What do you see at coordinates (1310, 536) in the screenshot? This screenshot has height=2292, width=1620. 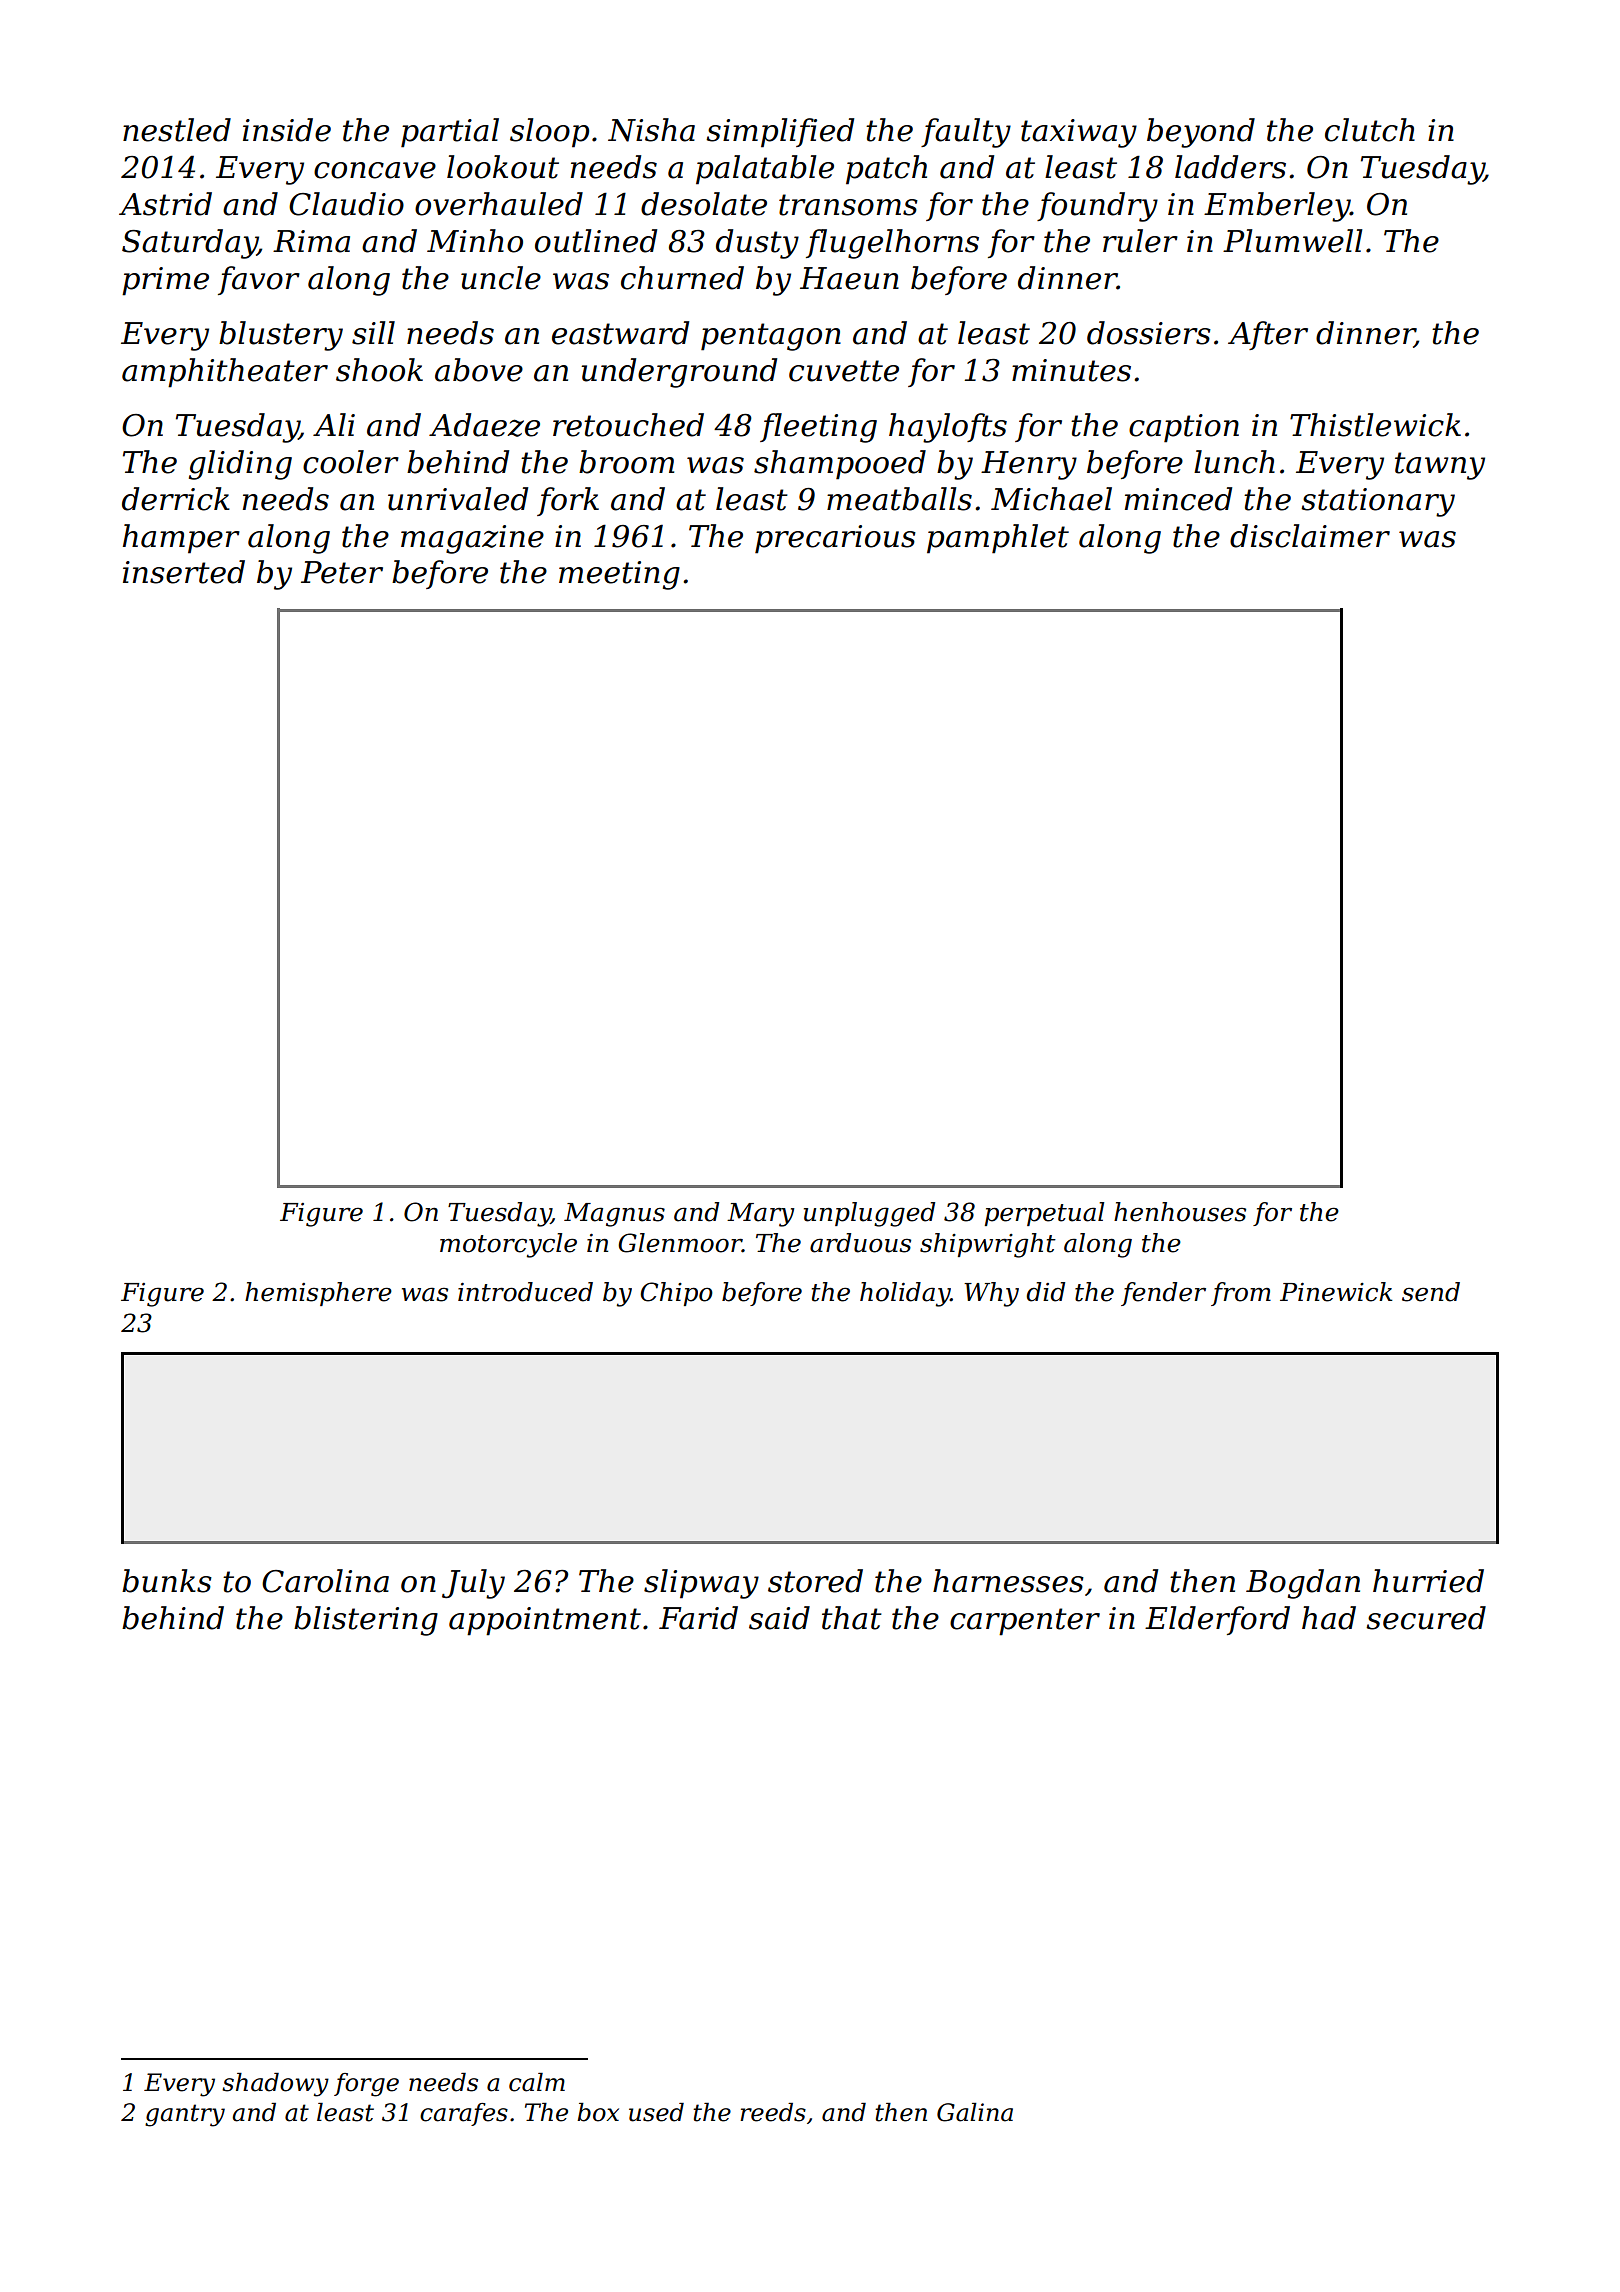 I see `disclaimer` at bounding box center [1310, 536].
